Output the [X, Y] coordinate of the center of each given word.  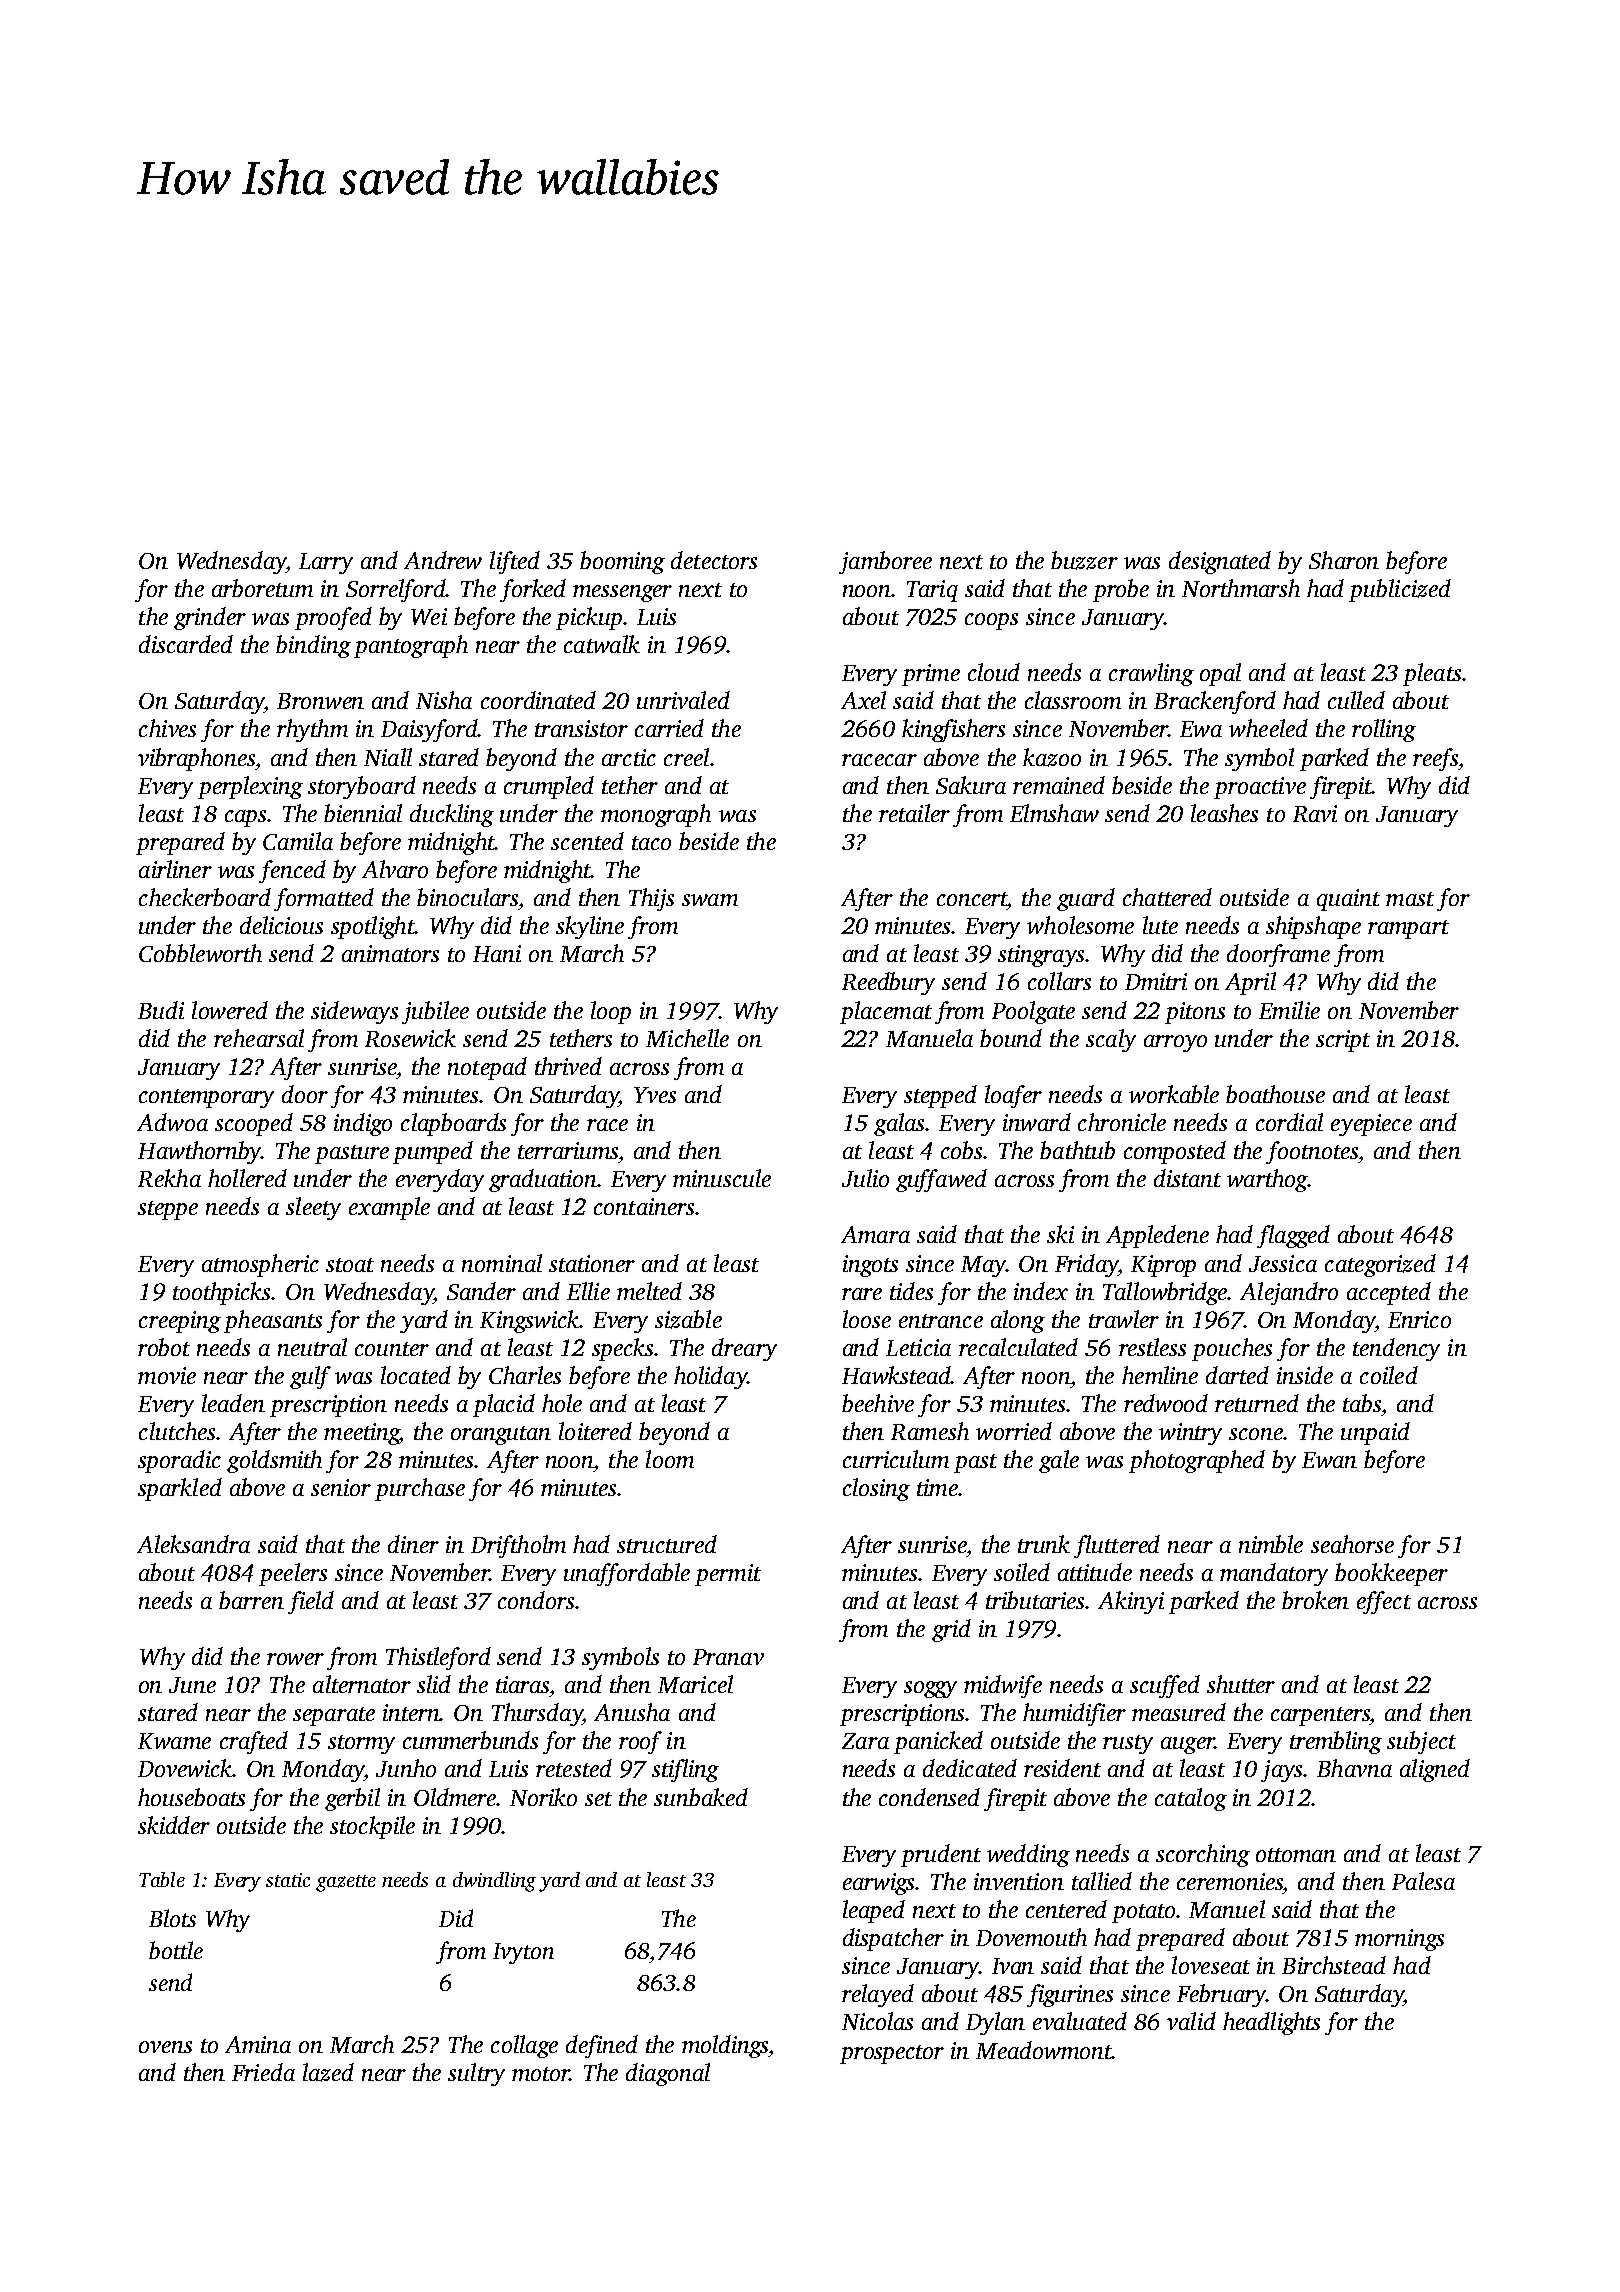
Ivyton [523, 1953]
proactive [1260, 788]
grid [951, 1630]
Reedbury [888, 983]
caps [245, 818]
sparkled [180, 1489]
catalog [1191, 1799]
